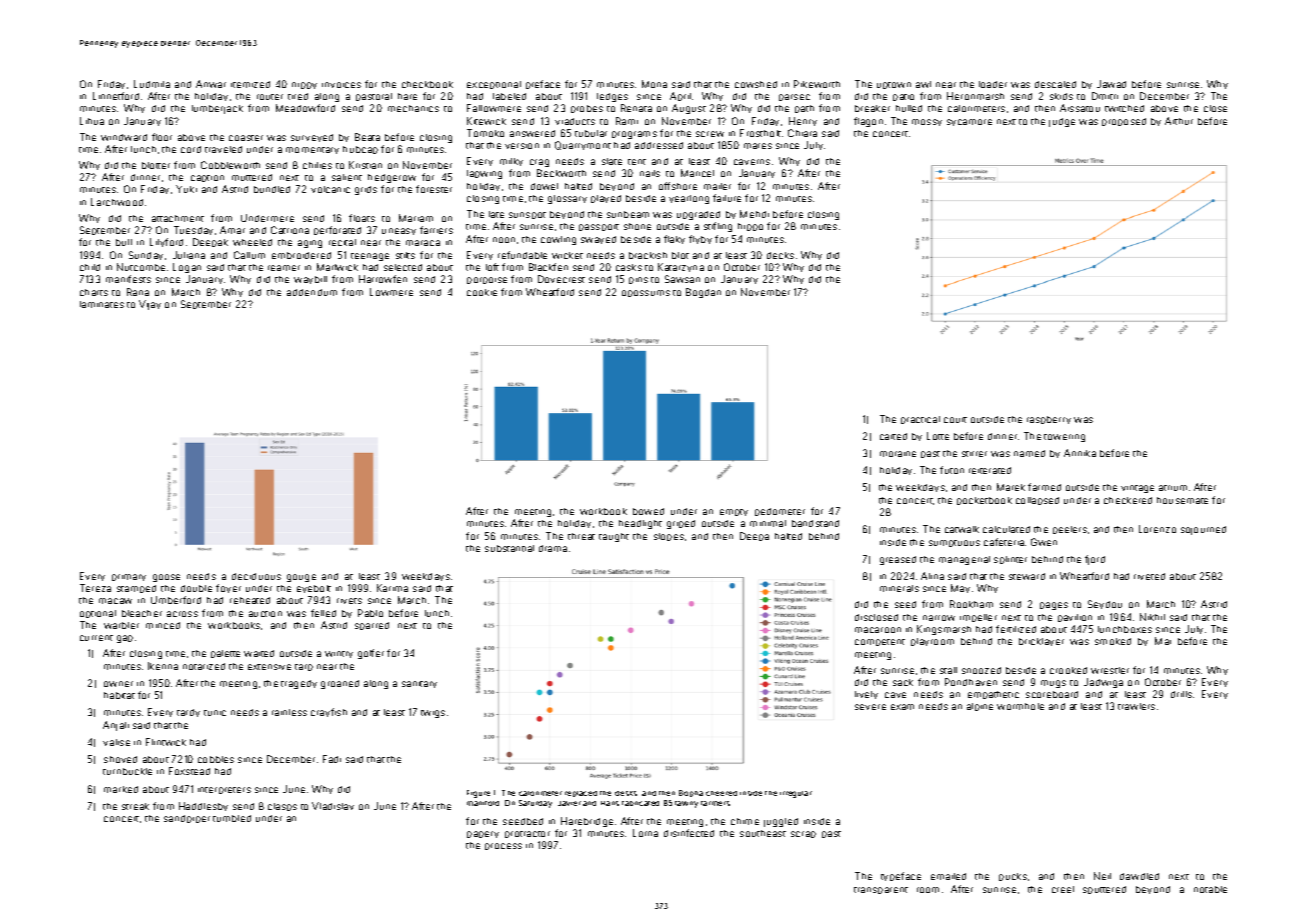  What do you see at coordinates (920, 420) in the image?
I see `practical` at bounding box center [920, 420].
